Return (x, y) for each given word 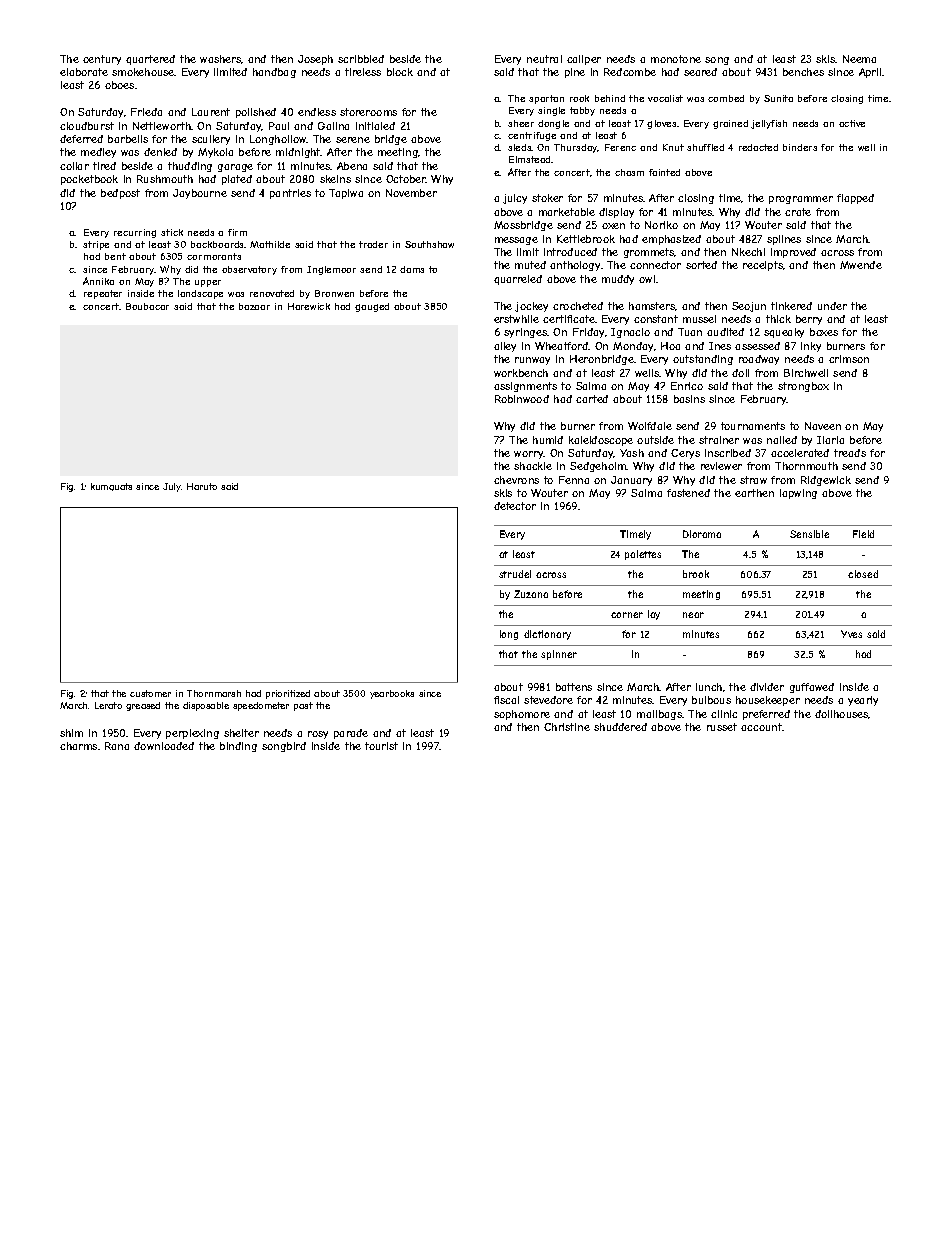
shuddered (620, 727)
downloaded (164, 746)
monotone (676, 59)
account (761, 727)
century (102, 60)
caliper (584, 60)
